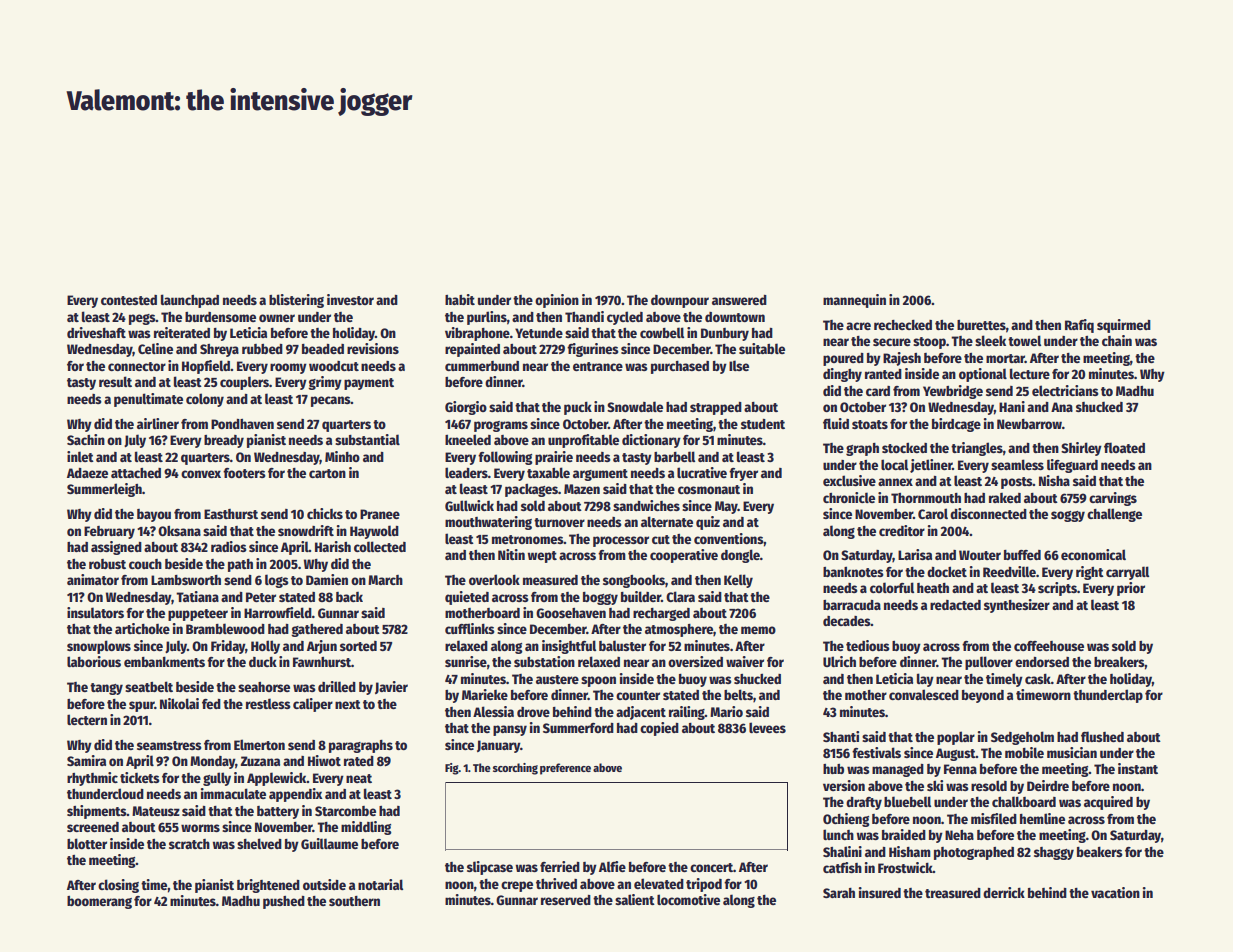 The height and width of the screenshot is (952, 1233). What do you see at coordinates (99, 902) in the screenshot?
I see `boomerang` at bounding box center [99, 902].
